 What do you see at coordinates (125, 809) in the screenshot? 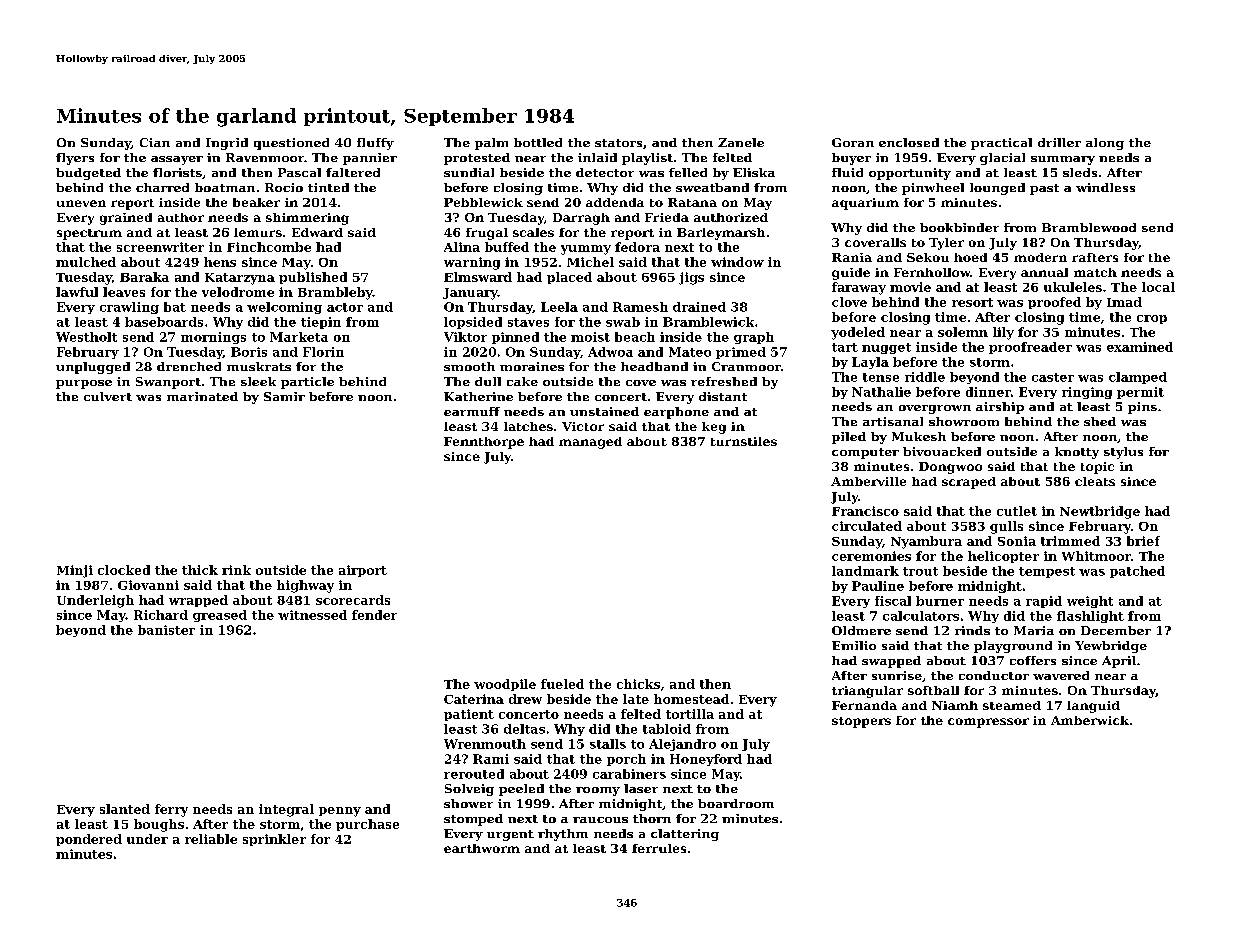
I see `slanted` at bounding box center [125, 809].
